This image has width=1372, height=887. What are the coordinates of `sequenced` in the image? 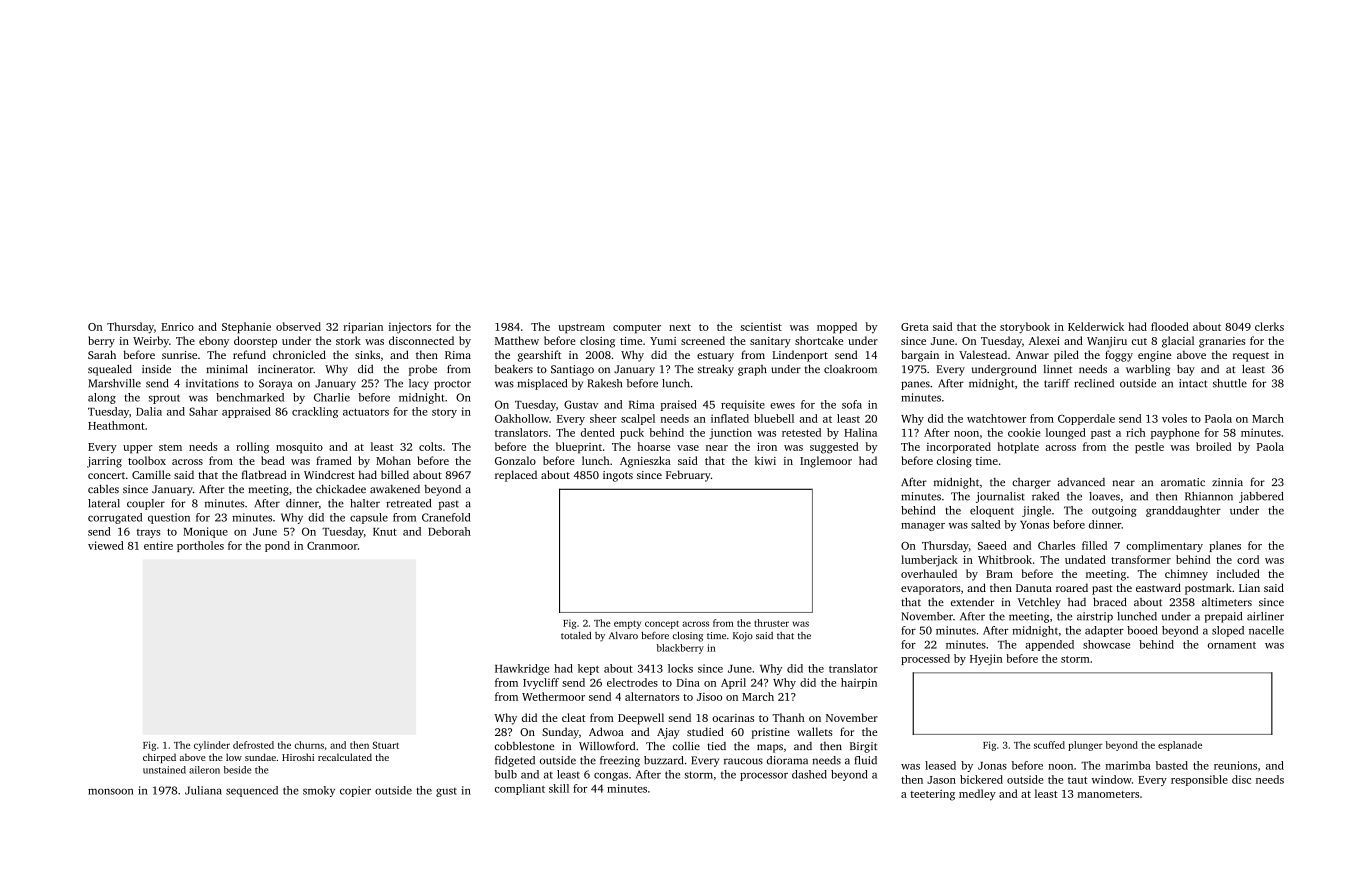 It's located at (252, 791).
